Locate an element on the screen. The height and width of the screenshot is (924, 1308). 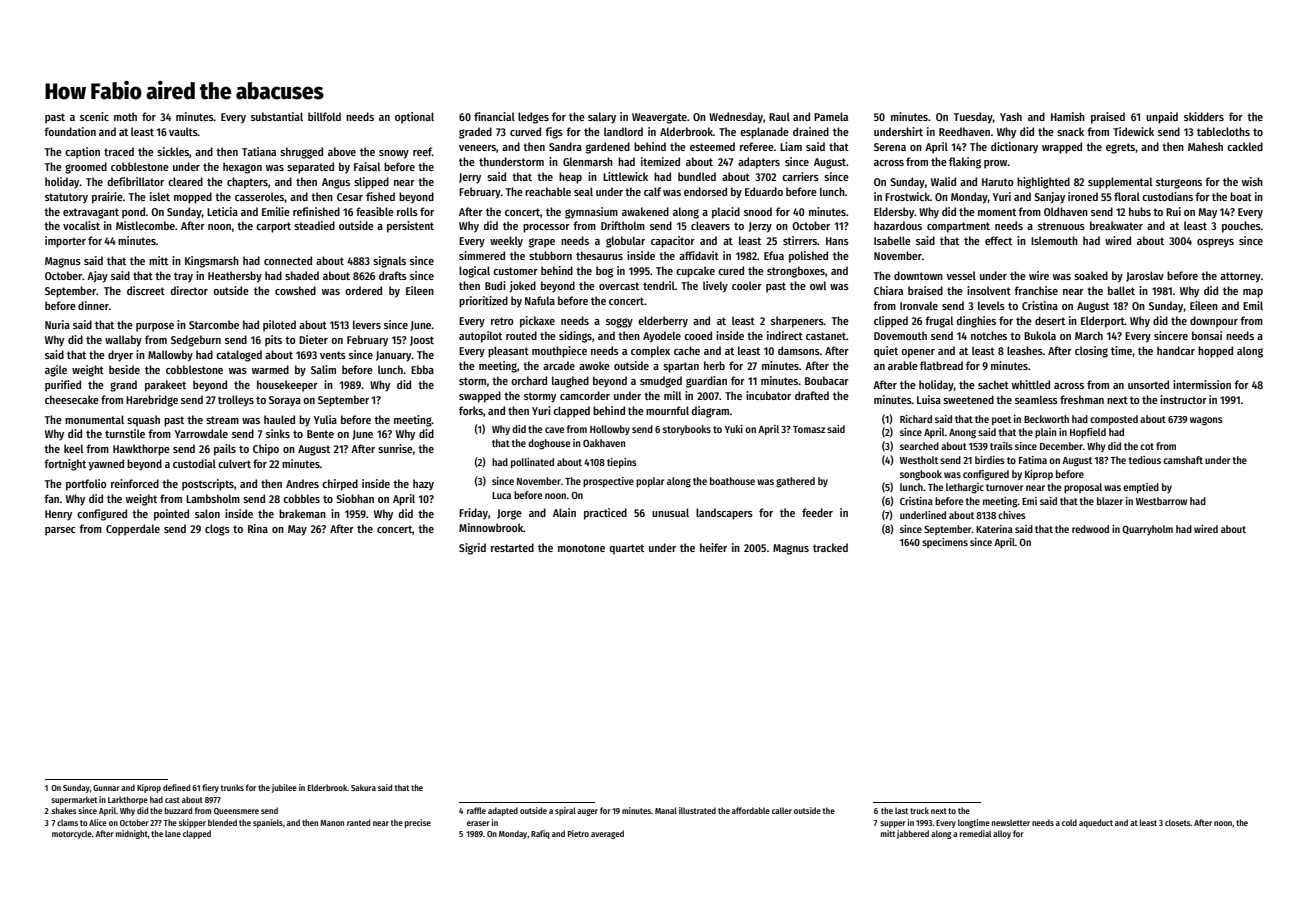
Gunnar is located at coordinates (106, 788).
